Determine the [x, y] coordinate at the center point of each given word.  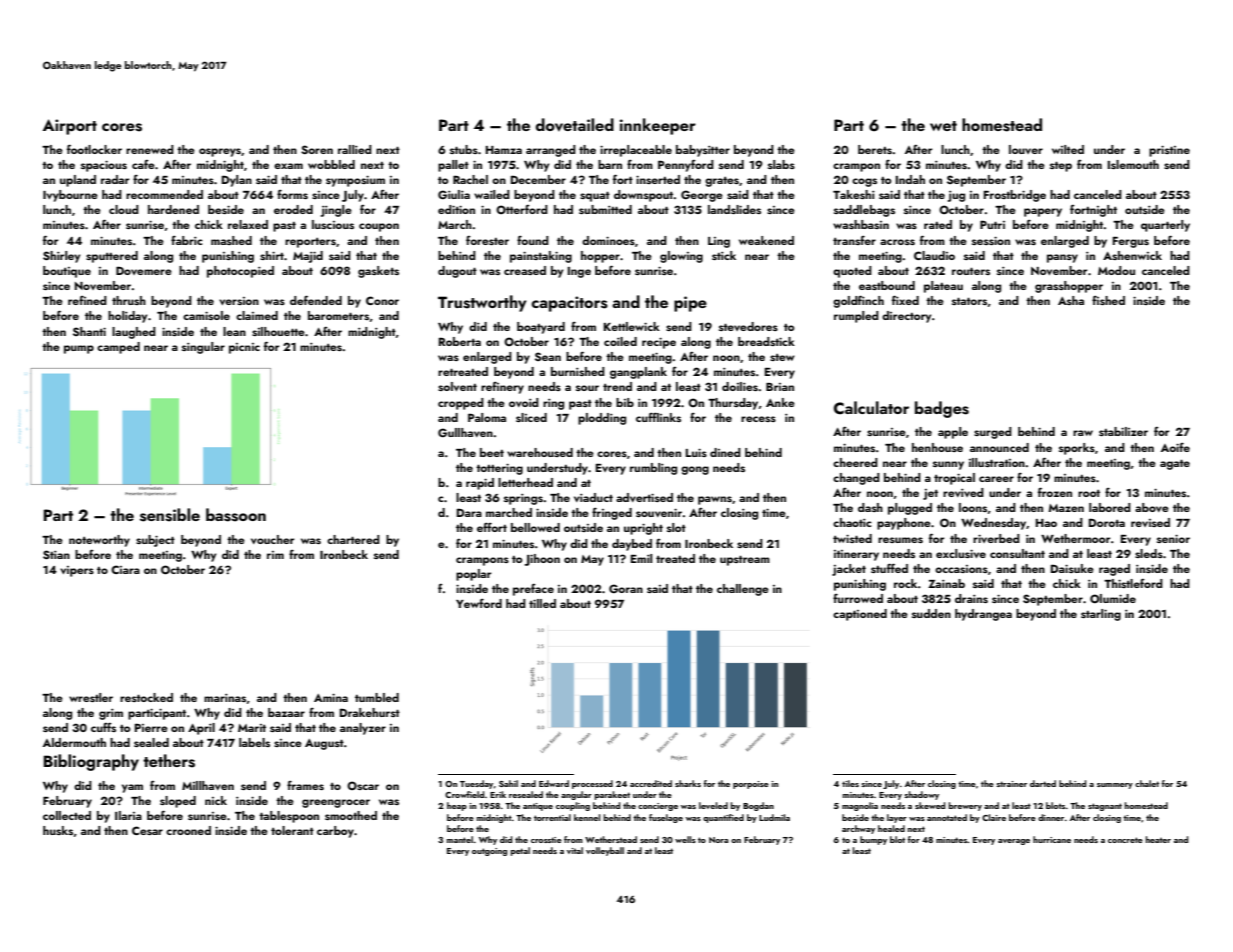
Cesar [147, 830]
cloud [124, 209]
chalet [1147, 783]
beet [492, 452]
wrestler [91, 697]
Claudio [934, 255]
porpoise [751, 785]
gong [695, 470]
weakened [766, 240]
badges [942, 409]
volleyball [605, 851]
